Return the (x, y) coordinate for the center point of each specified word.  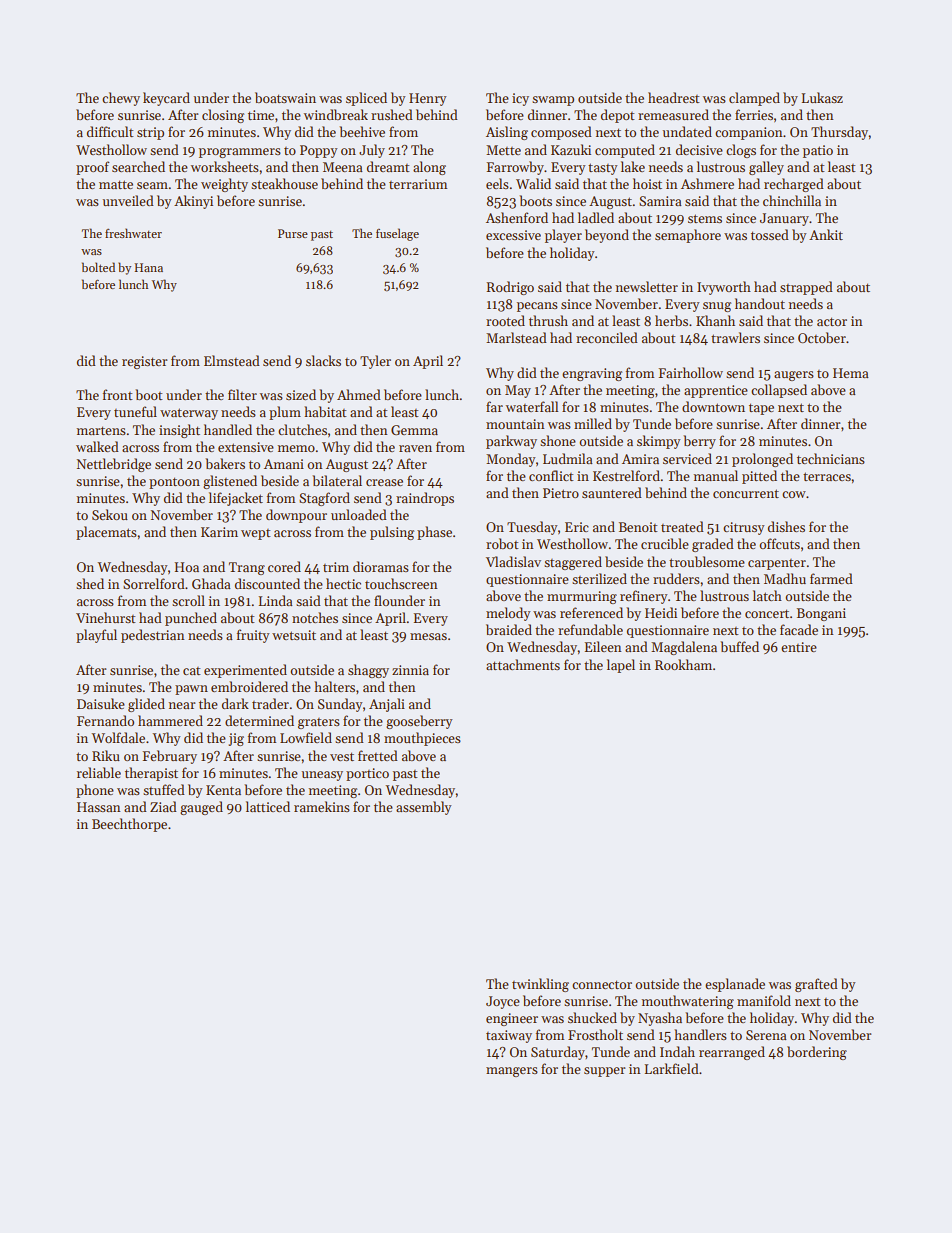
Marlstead (516, 337)
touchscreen (401, 583)
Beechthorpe (129, 825)
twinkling (540, 985)
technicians (831, 458)
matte (116, 184)
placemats (106, 533)
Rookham (683, 664)
